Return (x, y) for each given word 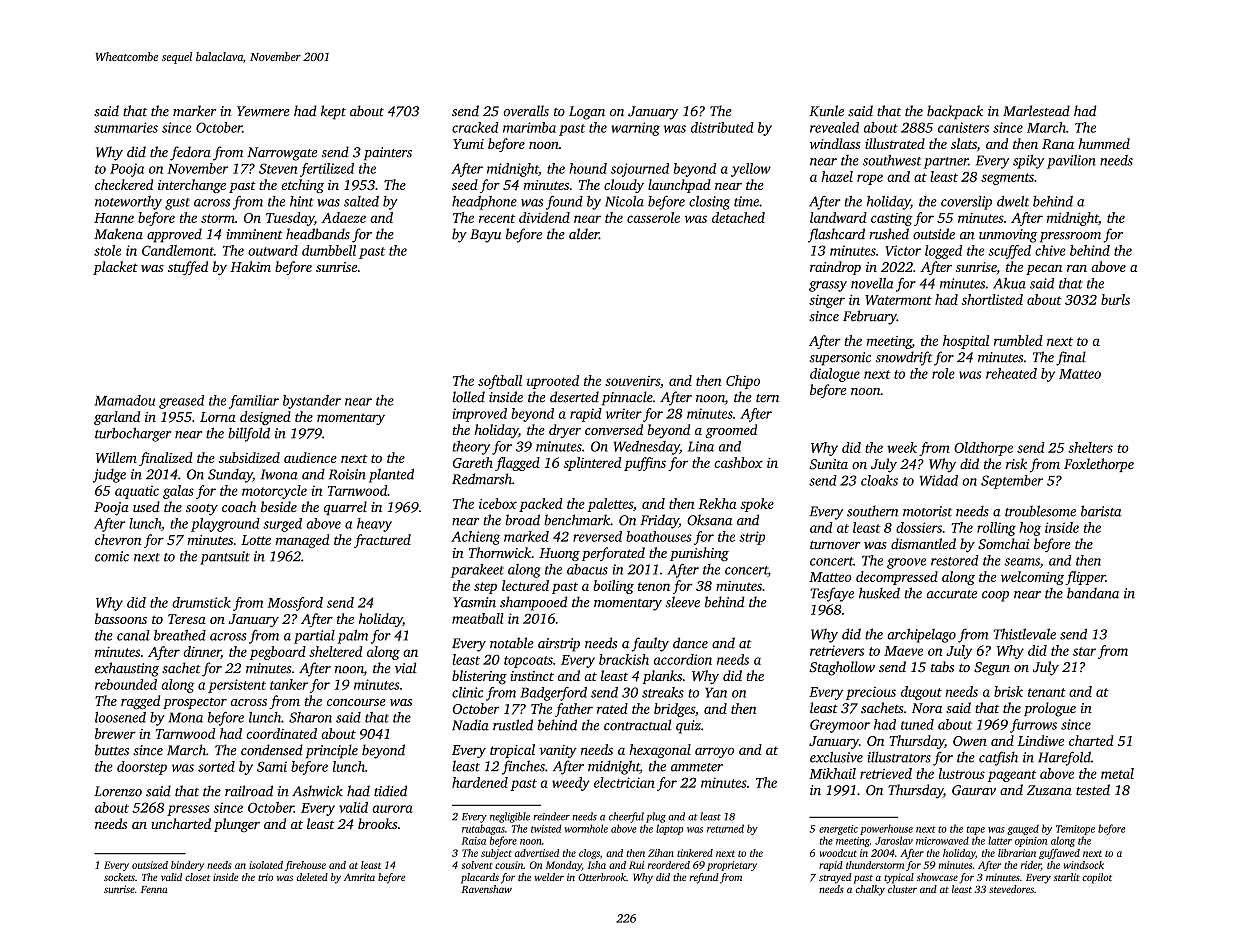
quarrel (345, 508)
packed (541, 505)
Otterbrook (602, 877)
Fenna (154, 889)
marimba (529, 127)
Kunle (826, 111)
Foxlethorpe (1099, 465)
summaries (126, 127)
